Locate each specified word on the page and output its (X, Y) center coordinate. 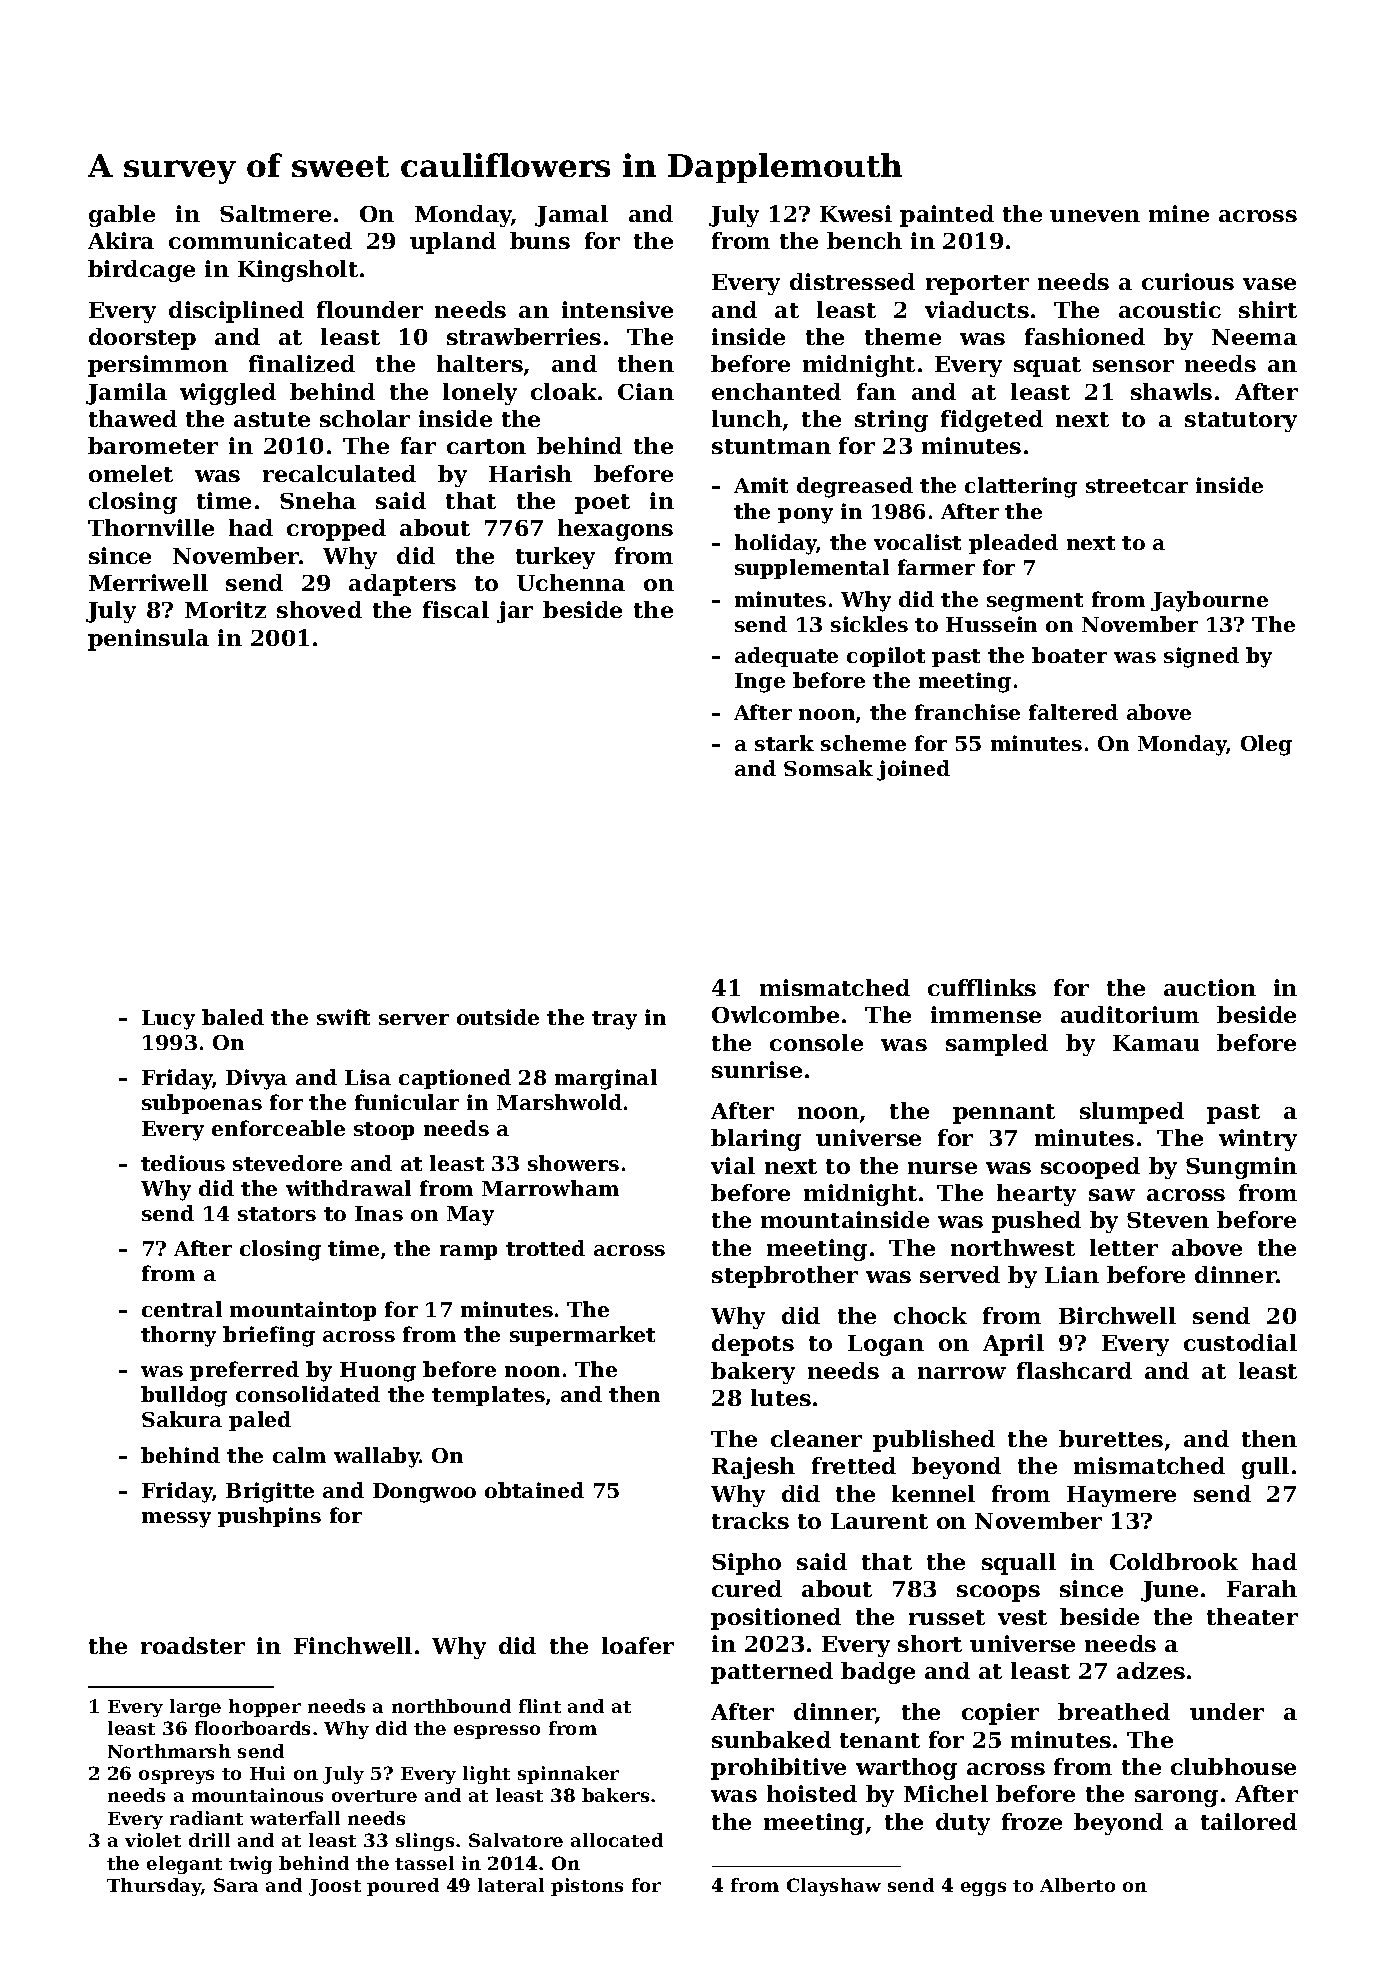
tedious (183, 1163)
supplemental (812, 569)
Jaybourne (1209, 601)
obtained (534, 1490)
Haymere (1121, 1496)
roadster (193, 1645)
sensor (1133, 366)
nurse (942, 1168)
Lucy (168, 1020)
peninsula (148, 640)
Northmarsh (169, 1751)
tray (614, 1020)
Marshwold (559, 1102)
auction (1210, 987)
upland (453, 243)
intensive (617, 309)
